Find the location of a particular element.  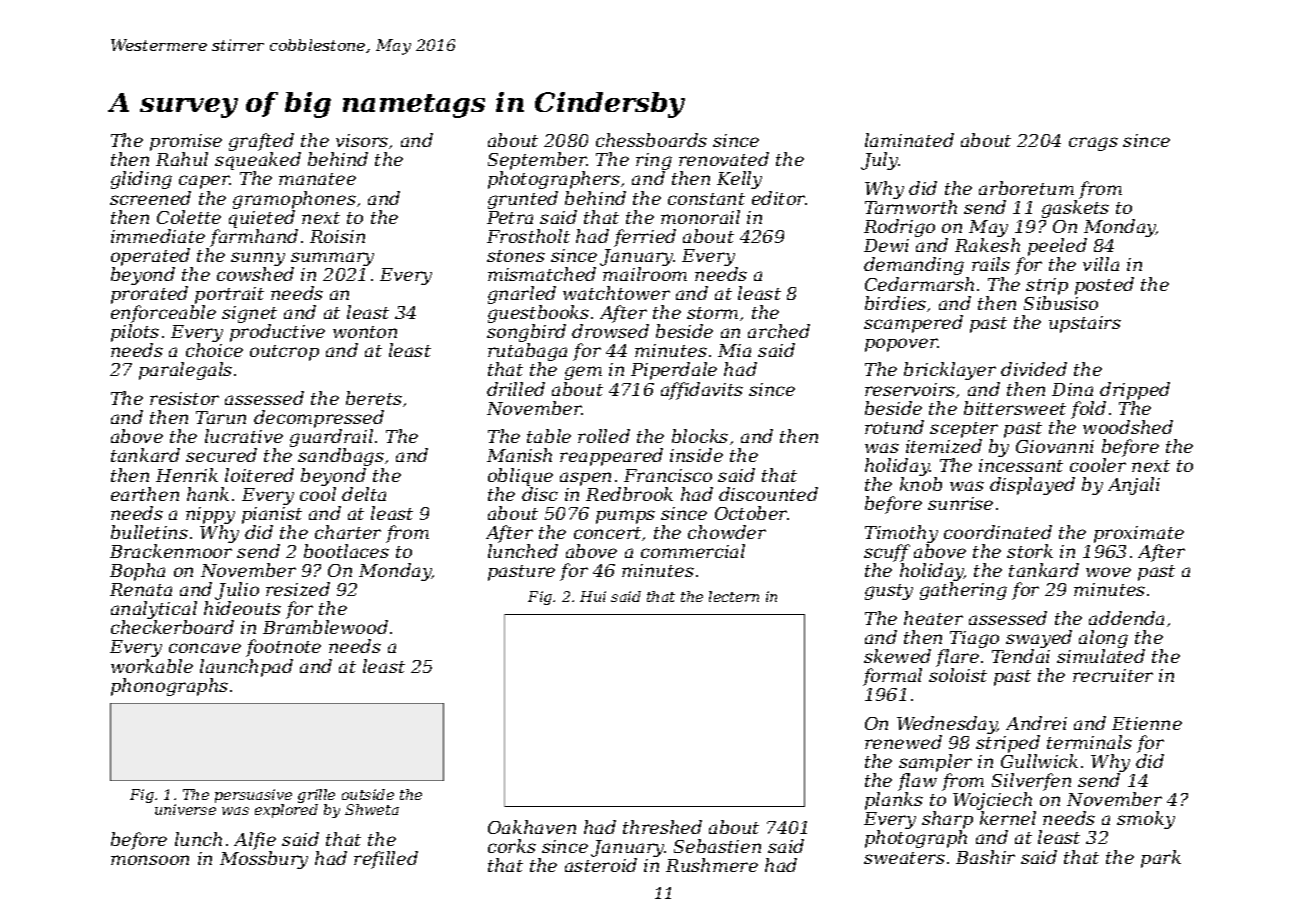

outside is located at coordinates (368, 794).
